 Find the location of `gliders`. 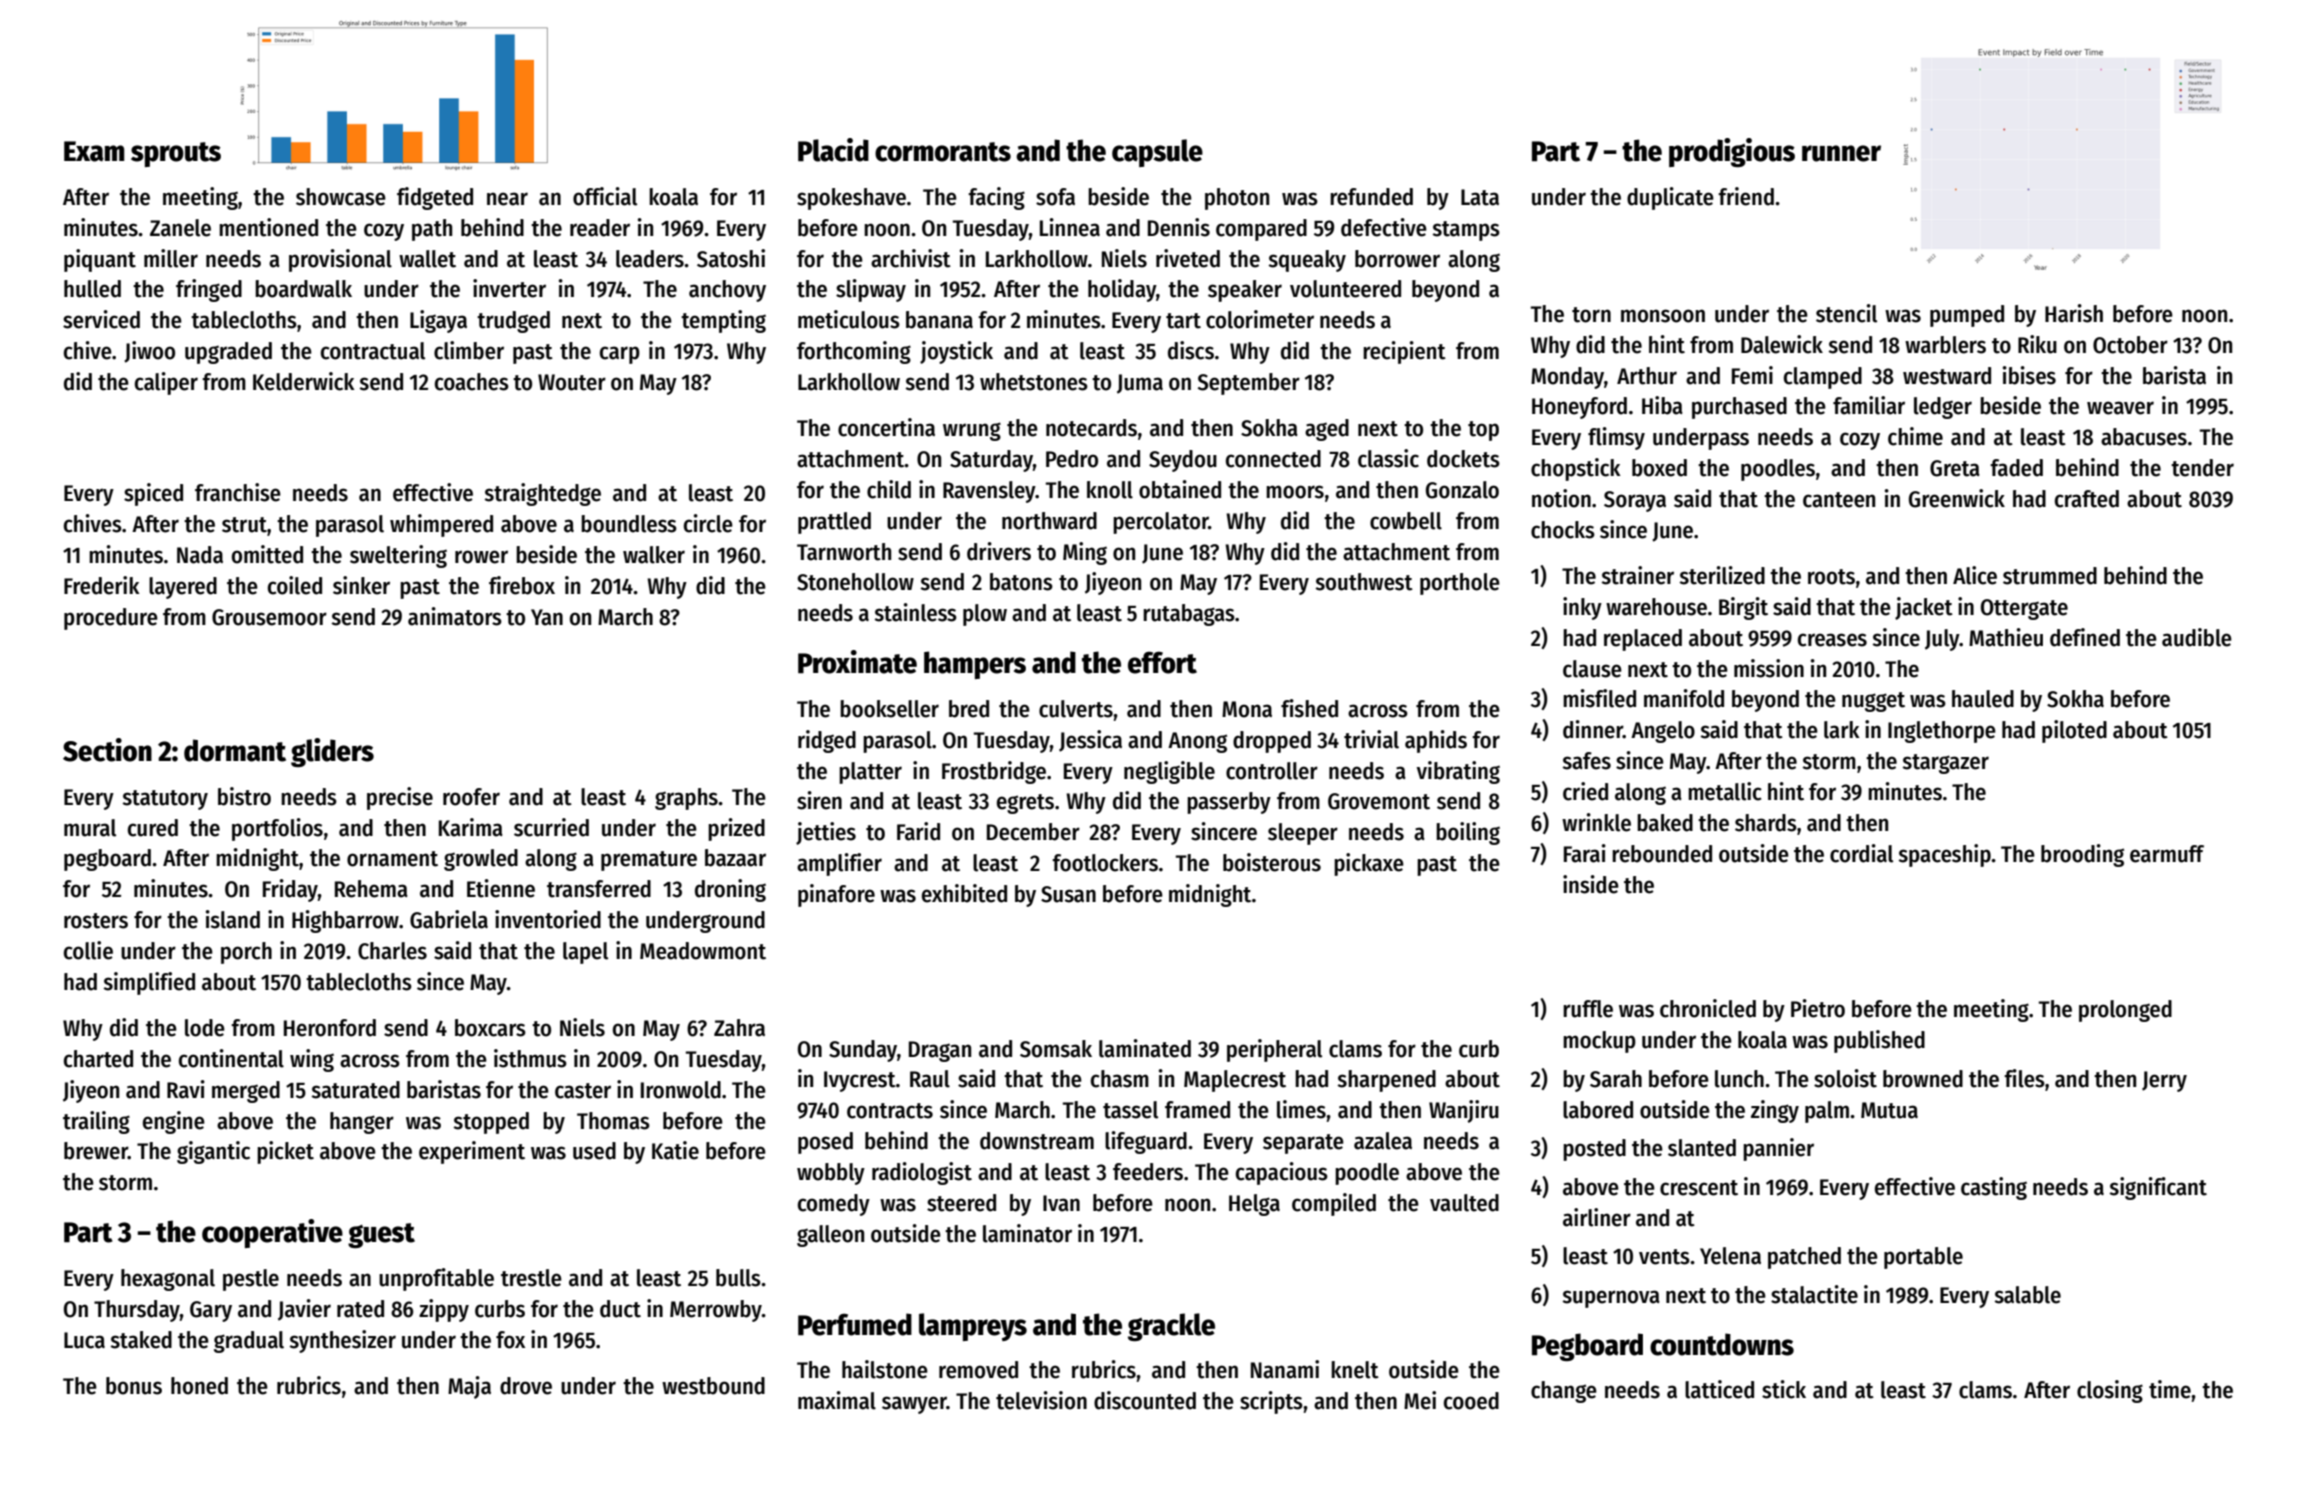

gliders is located at coordinates (332, 752).
